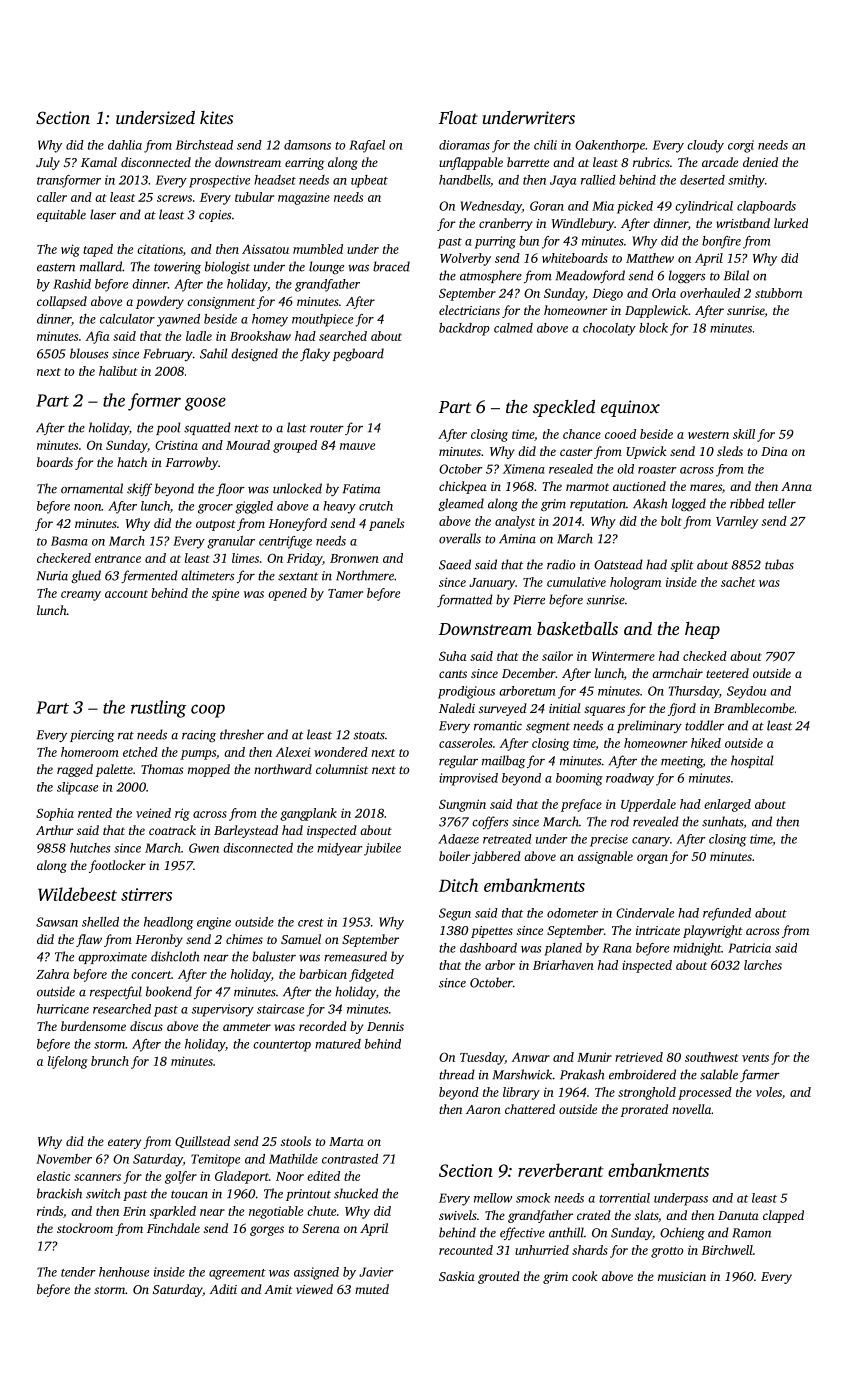  Describe the element at coordinates (778, 293) in the screenshot. I see `stubborn` at that location.
